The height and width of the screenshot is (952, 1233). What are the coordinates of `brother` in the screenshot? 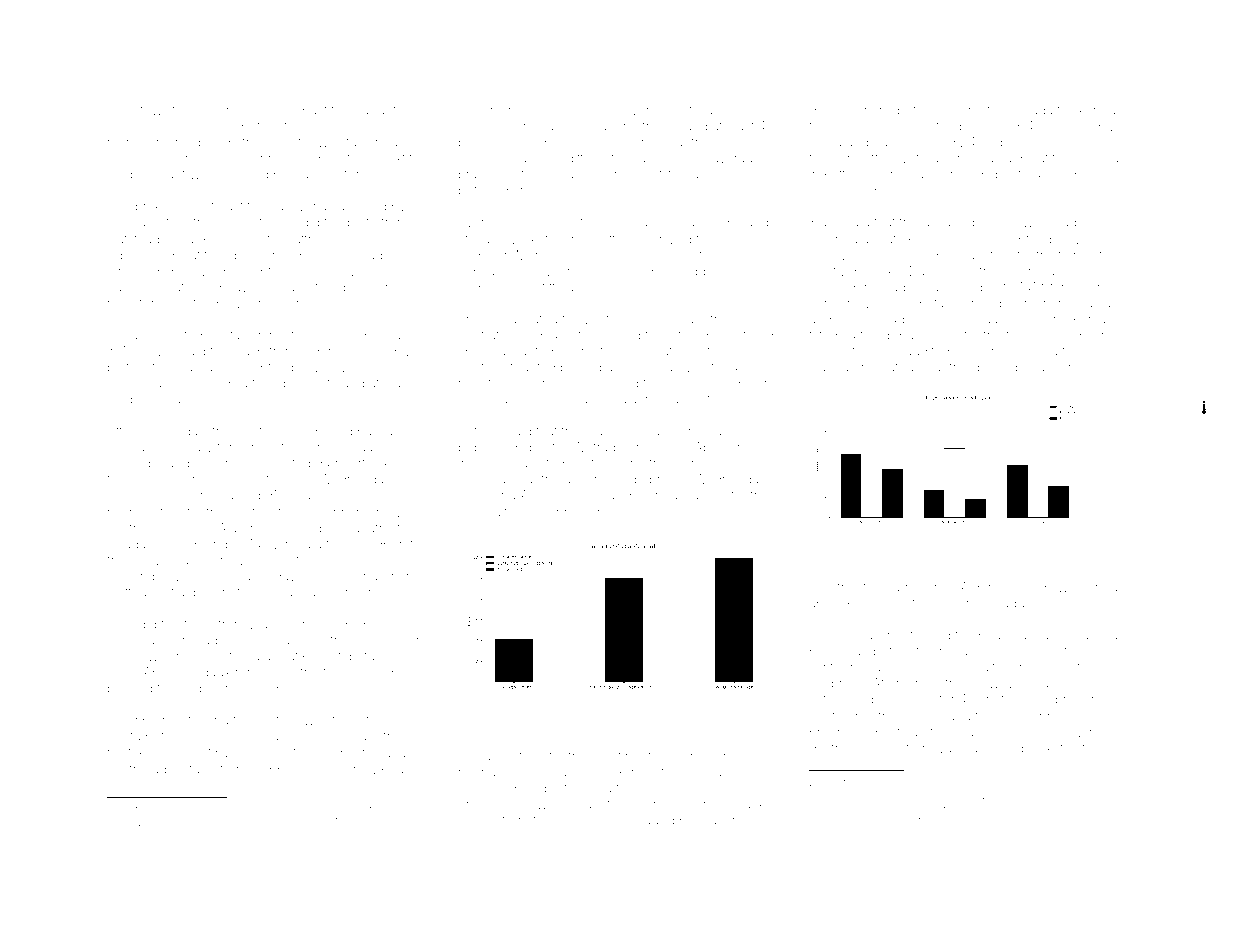 It's located at (278, 720).
